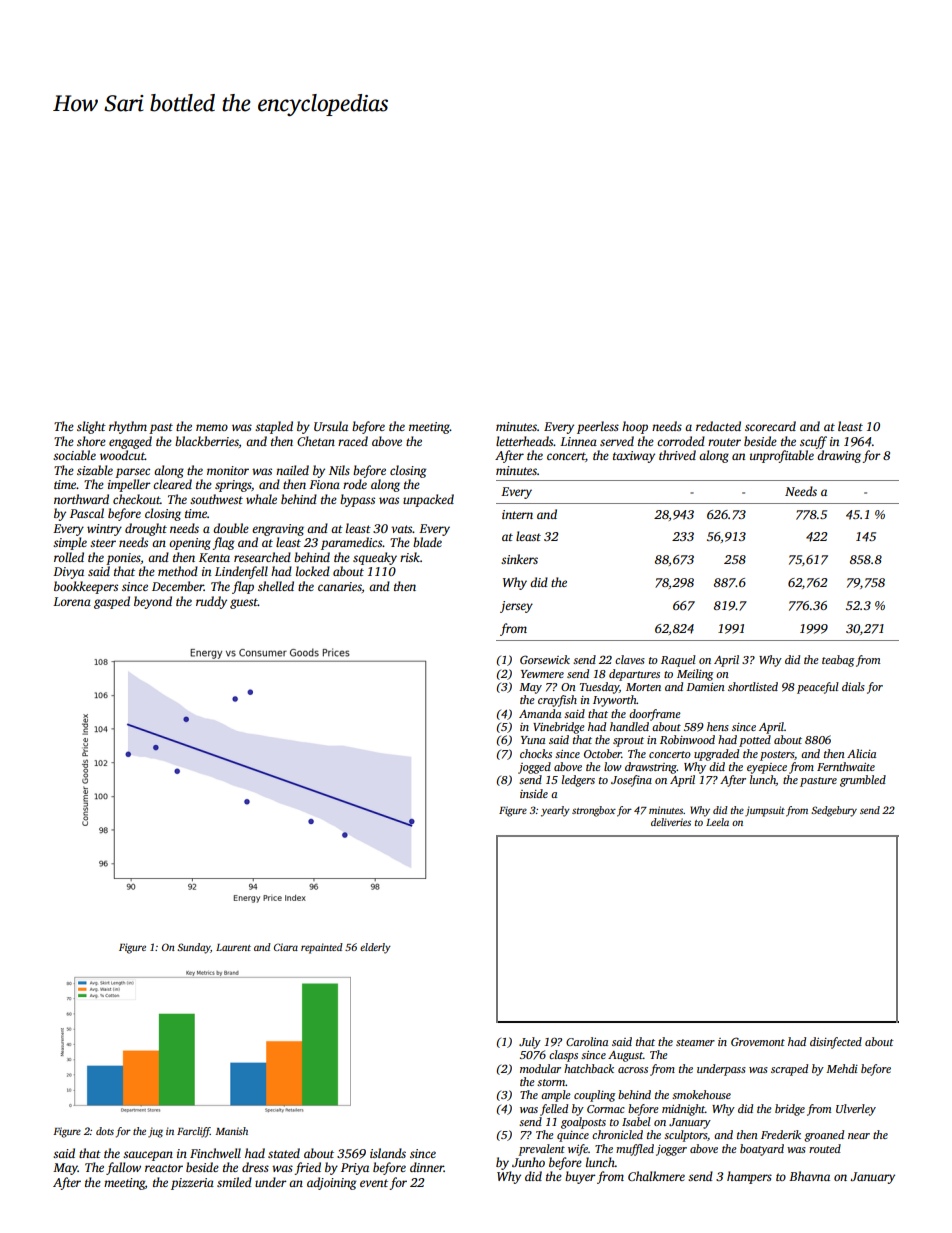  What do you see at coordinates (331, 426) in the screenshot?
I see `Ursula` at bounding box center [331, 426].
